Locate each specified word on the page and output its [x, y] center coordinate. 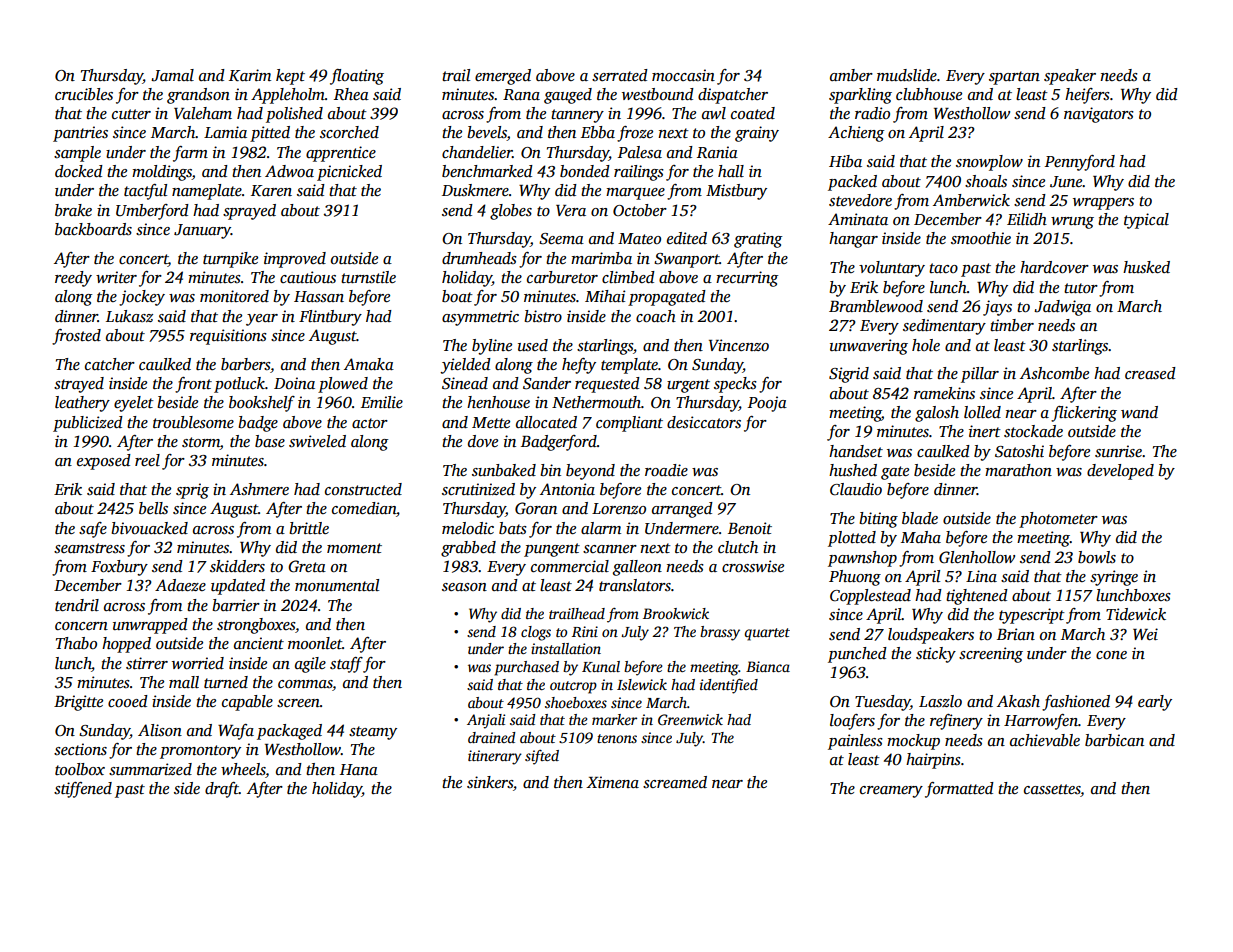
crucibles [84, 94]
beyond [590, 472]
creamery [891, 792]
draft [222, 790]
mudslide [907, 75]
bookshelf [262, 404]
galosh [937, 414]
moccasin [683, 75]
